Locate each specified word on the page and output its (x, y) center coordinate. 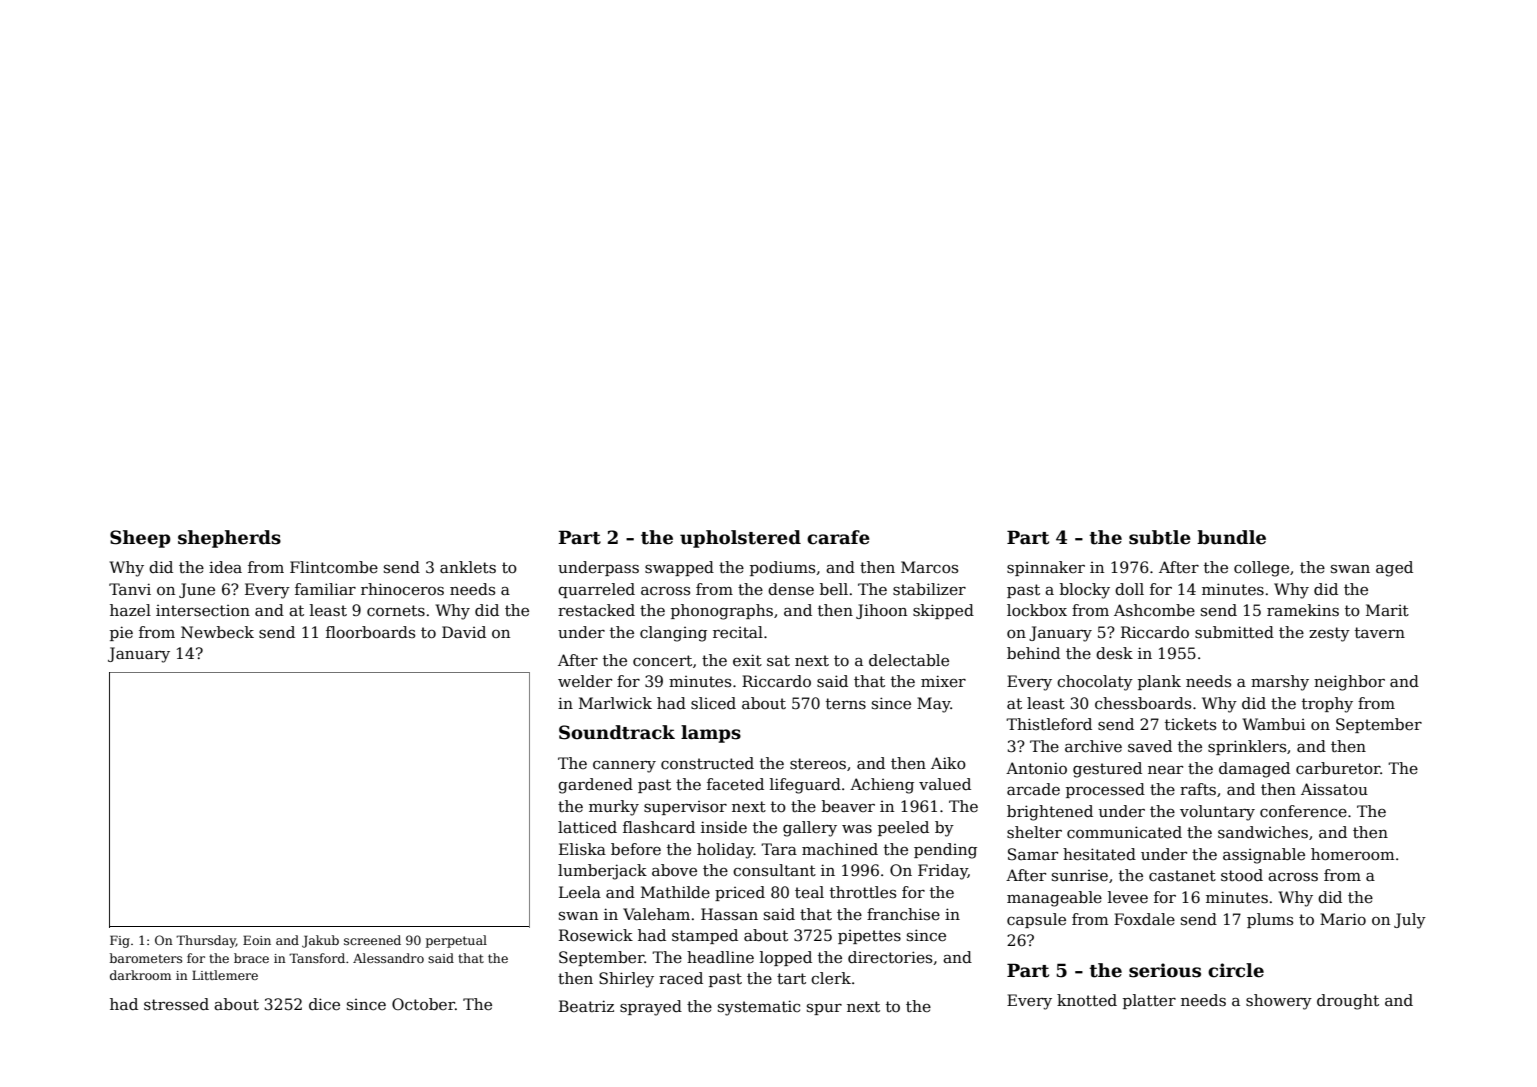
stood (1242, 875)
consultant (774, 870)
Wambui (1274, 724)
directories (890, 957)
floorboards (370, 632)
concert (662, 660)
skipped (943, 611)
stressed (176, 1004)
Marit (1387, 610)
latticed (587, 827)
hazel (130, 610)
